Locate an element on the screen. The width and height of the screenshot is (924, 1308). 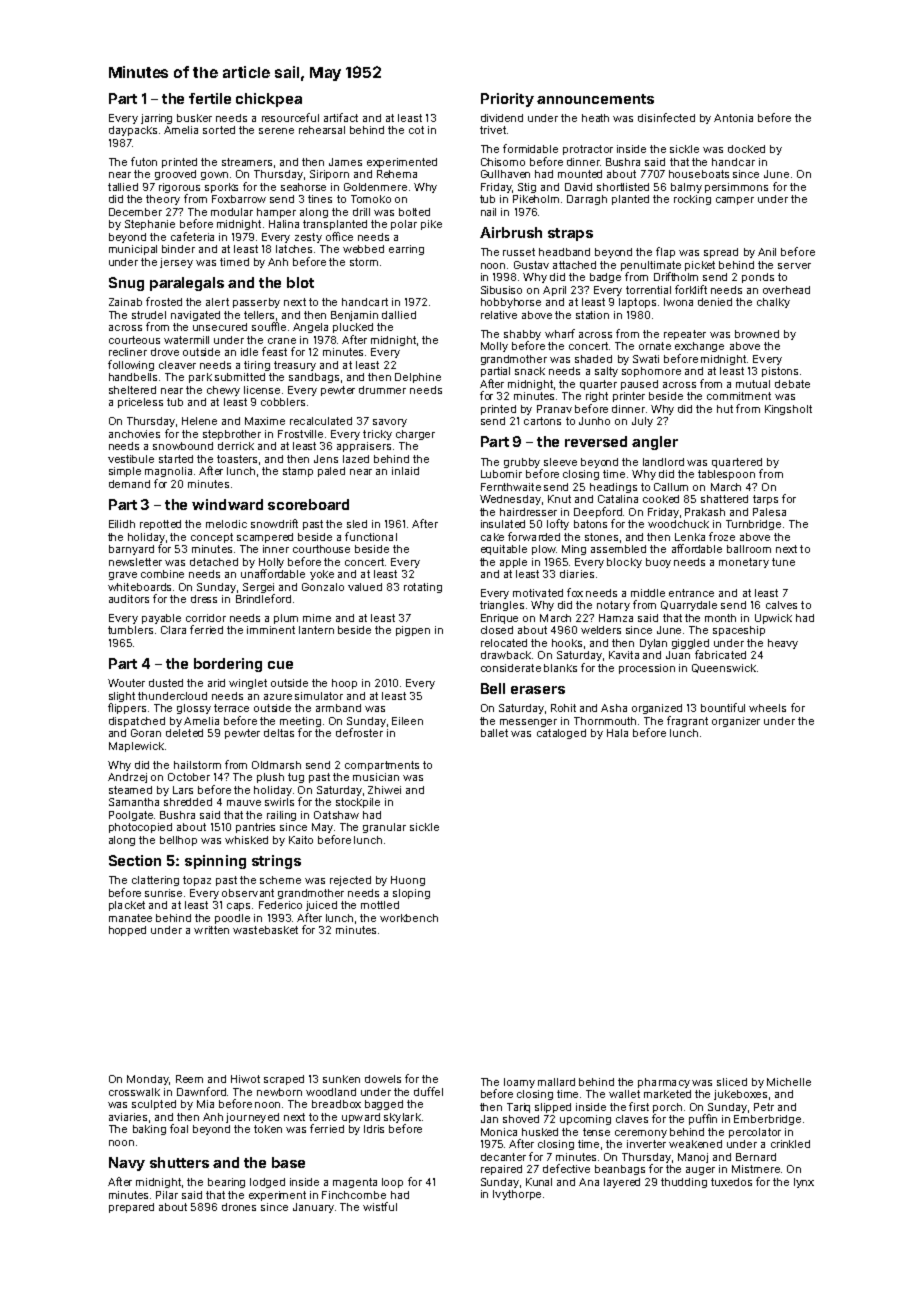
wistful is located at coordinates (380, 1206).
